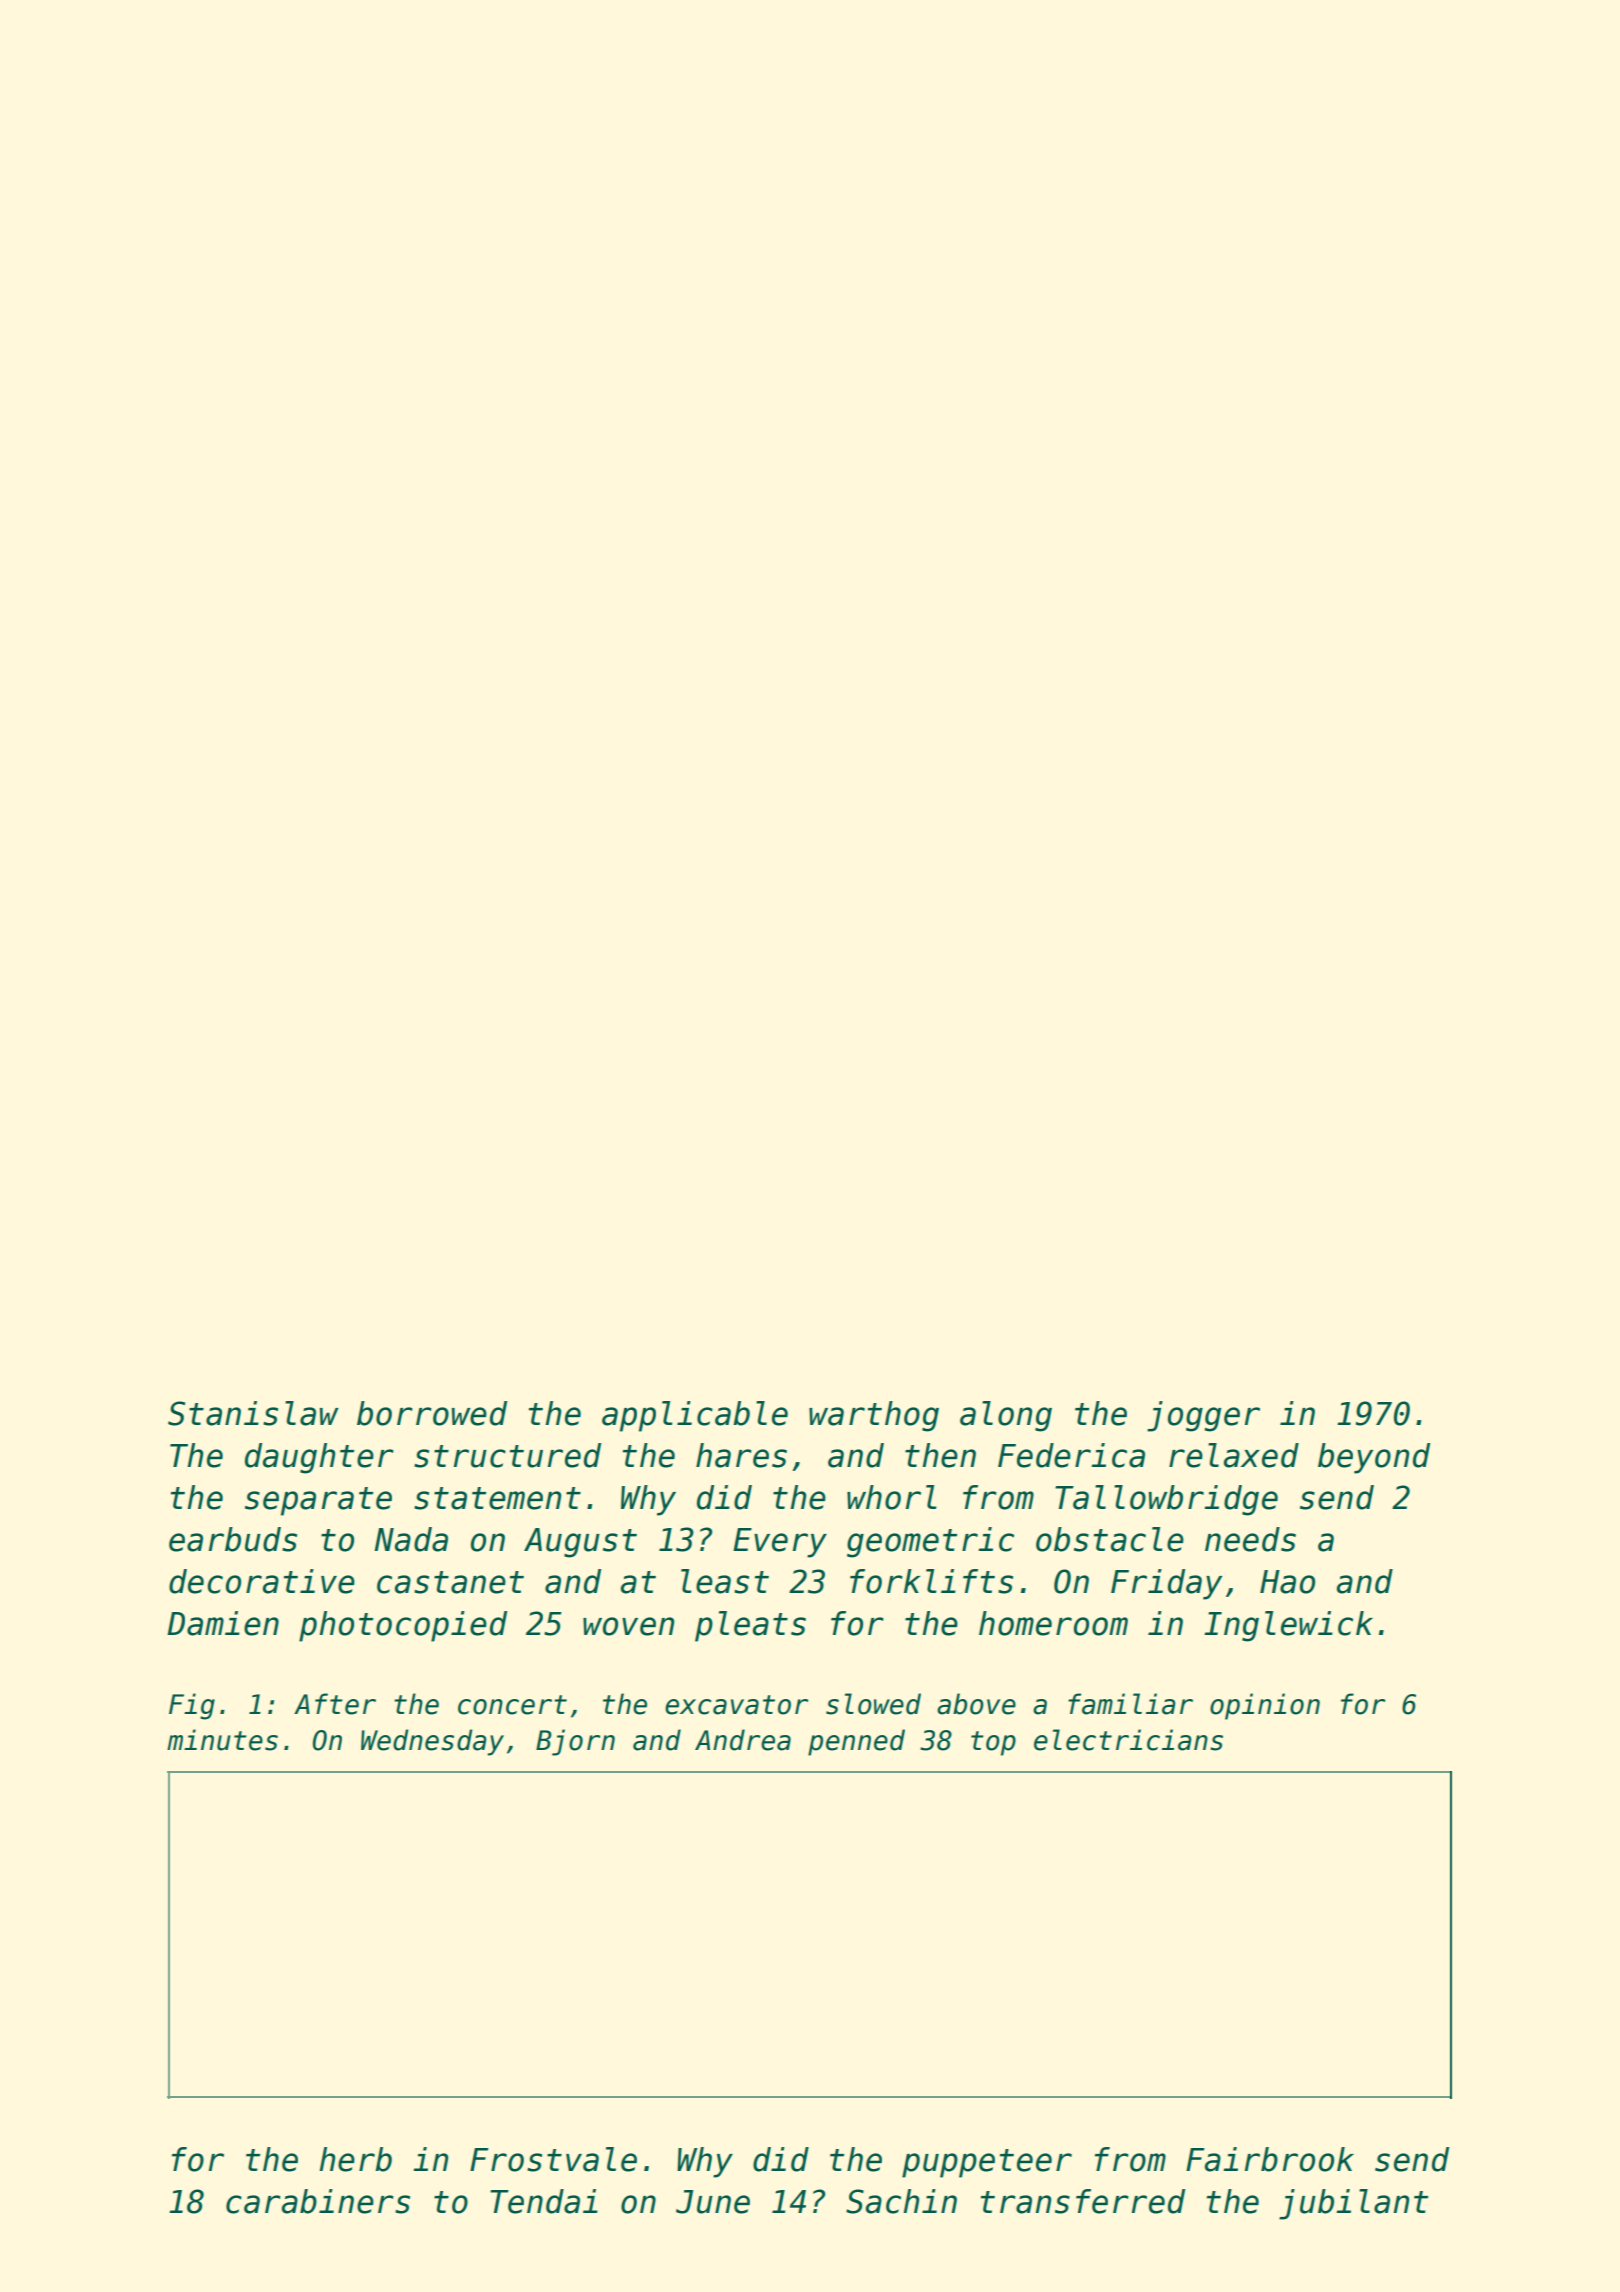  I want to click on hares, so click(741, 1455).
